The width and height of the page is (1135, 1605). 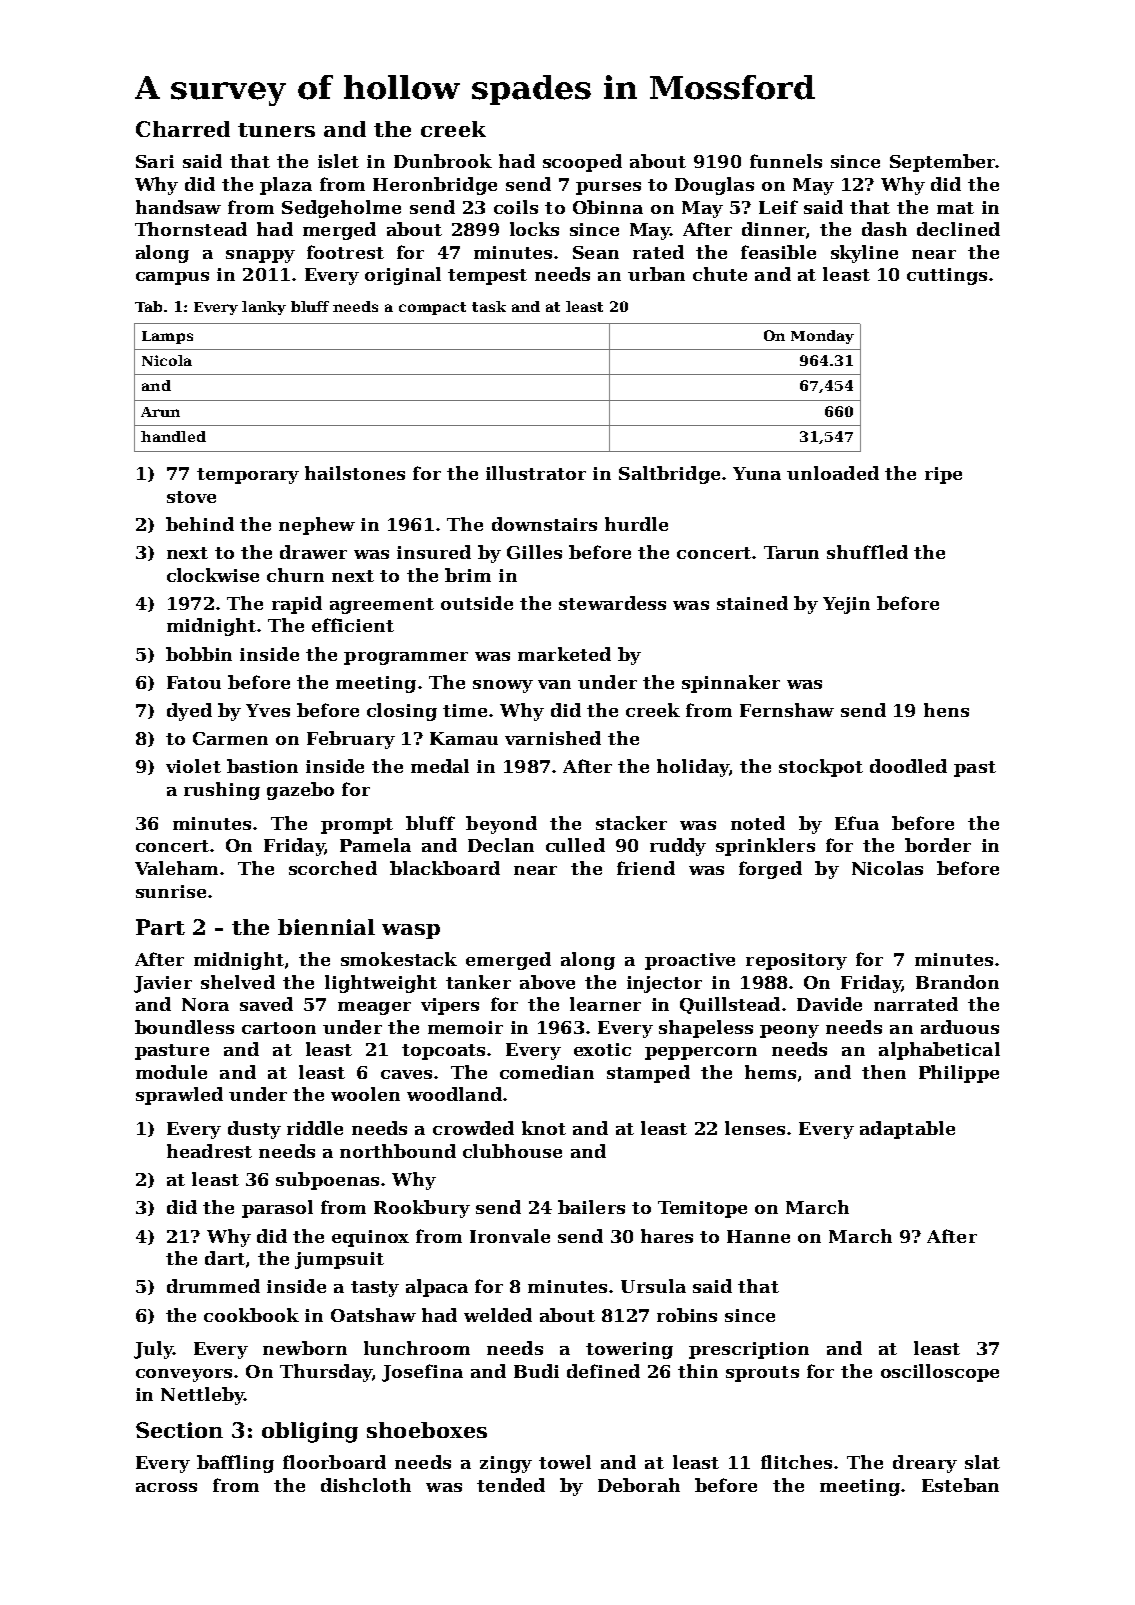 I want to click on dishcloth, so click(x=366, y=1485).
